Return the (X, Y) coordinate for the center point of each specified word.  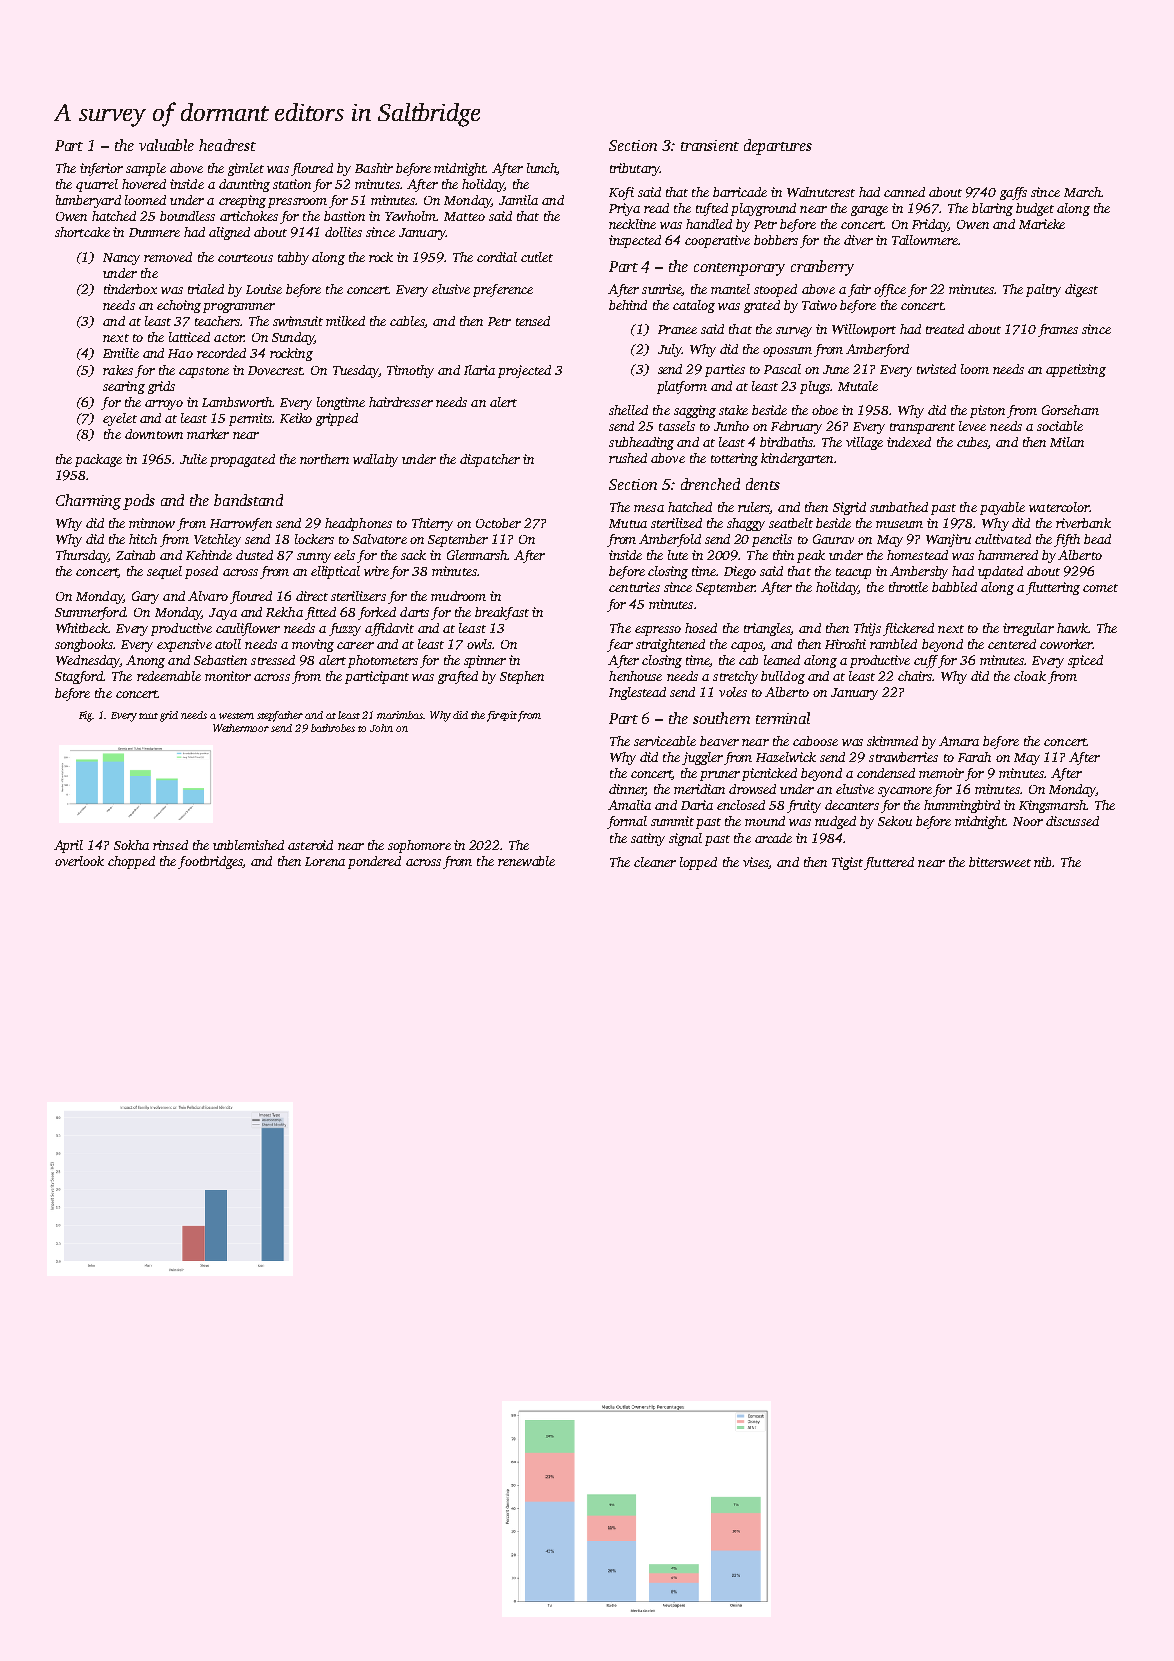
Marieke (1042, 224)
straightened (670, 645)
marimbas (400, 715)
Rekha (284, 612)
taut (148, 716)
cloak (1030, 676)
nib (1042, 862)
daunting (244, 185)
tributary (635, 169)
